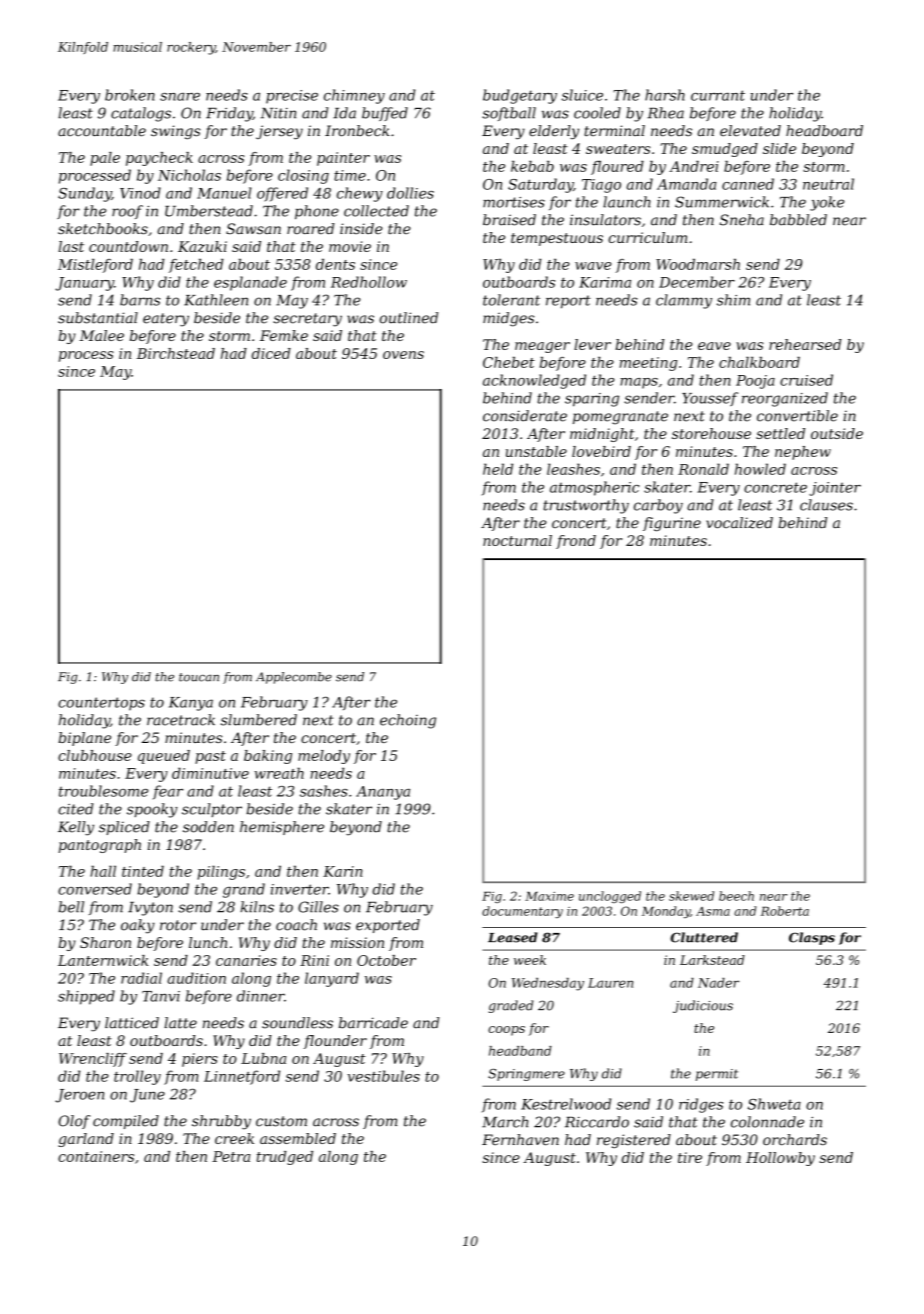 The height and width of the document is (1314, 924). What do you see at coordinates (93, 1060) in the document?
I see `Wrencliff` at bounding box center [93, 1060].
